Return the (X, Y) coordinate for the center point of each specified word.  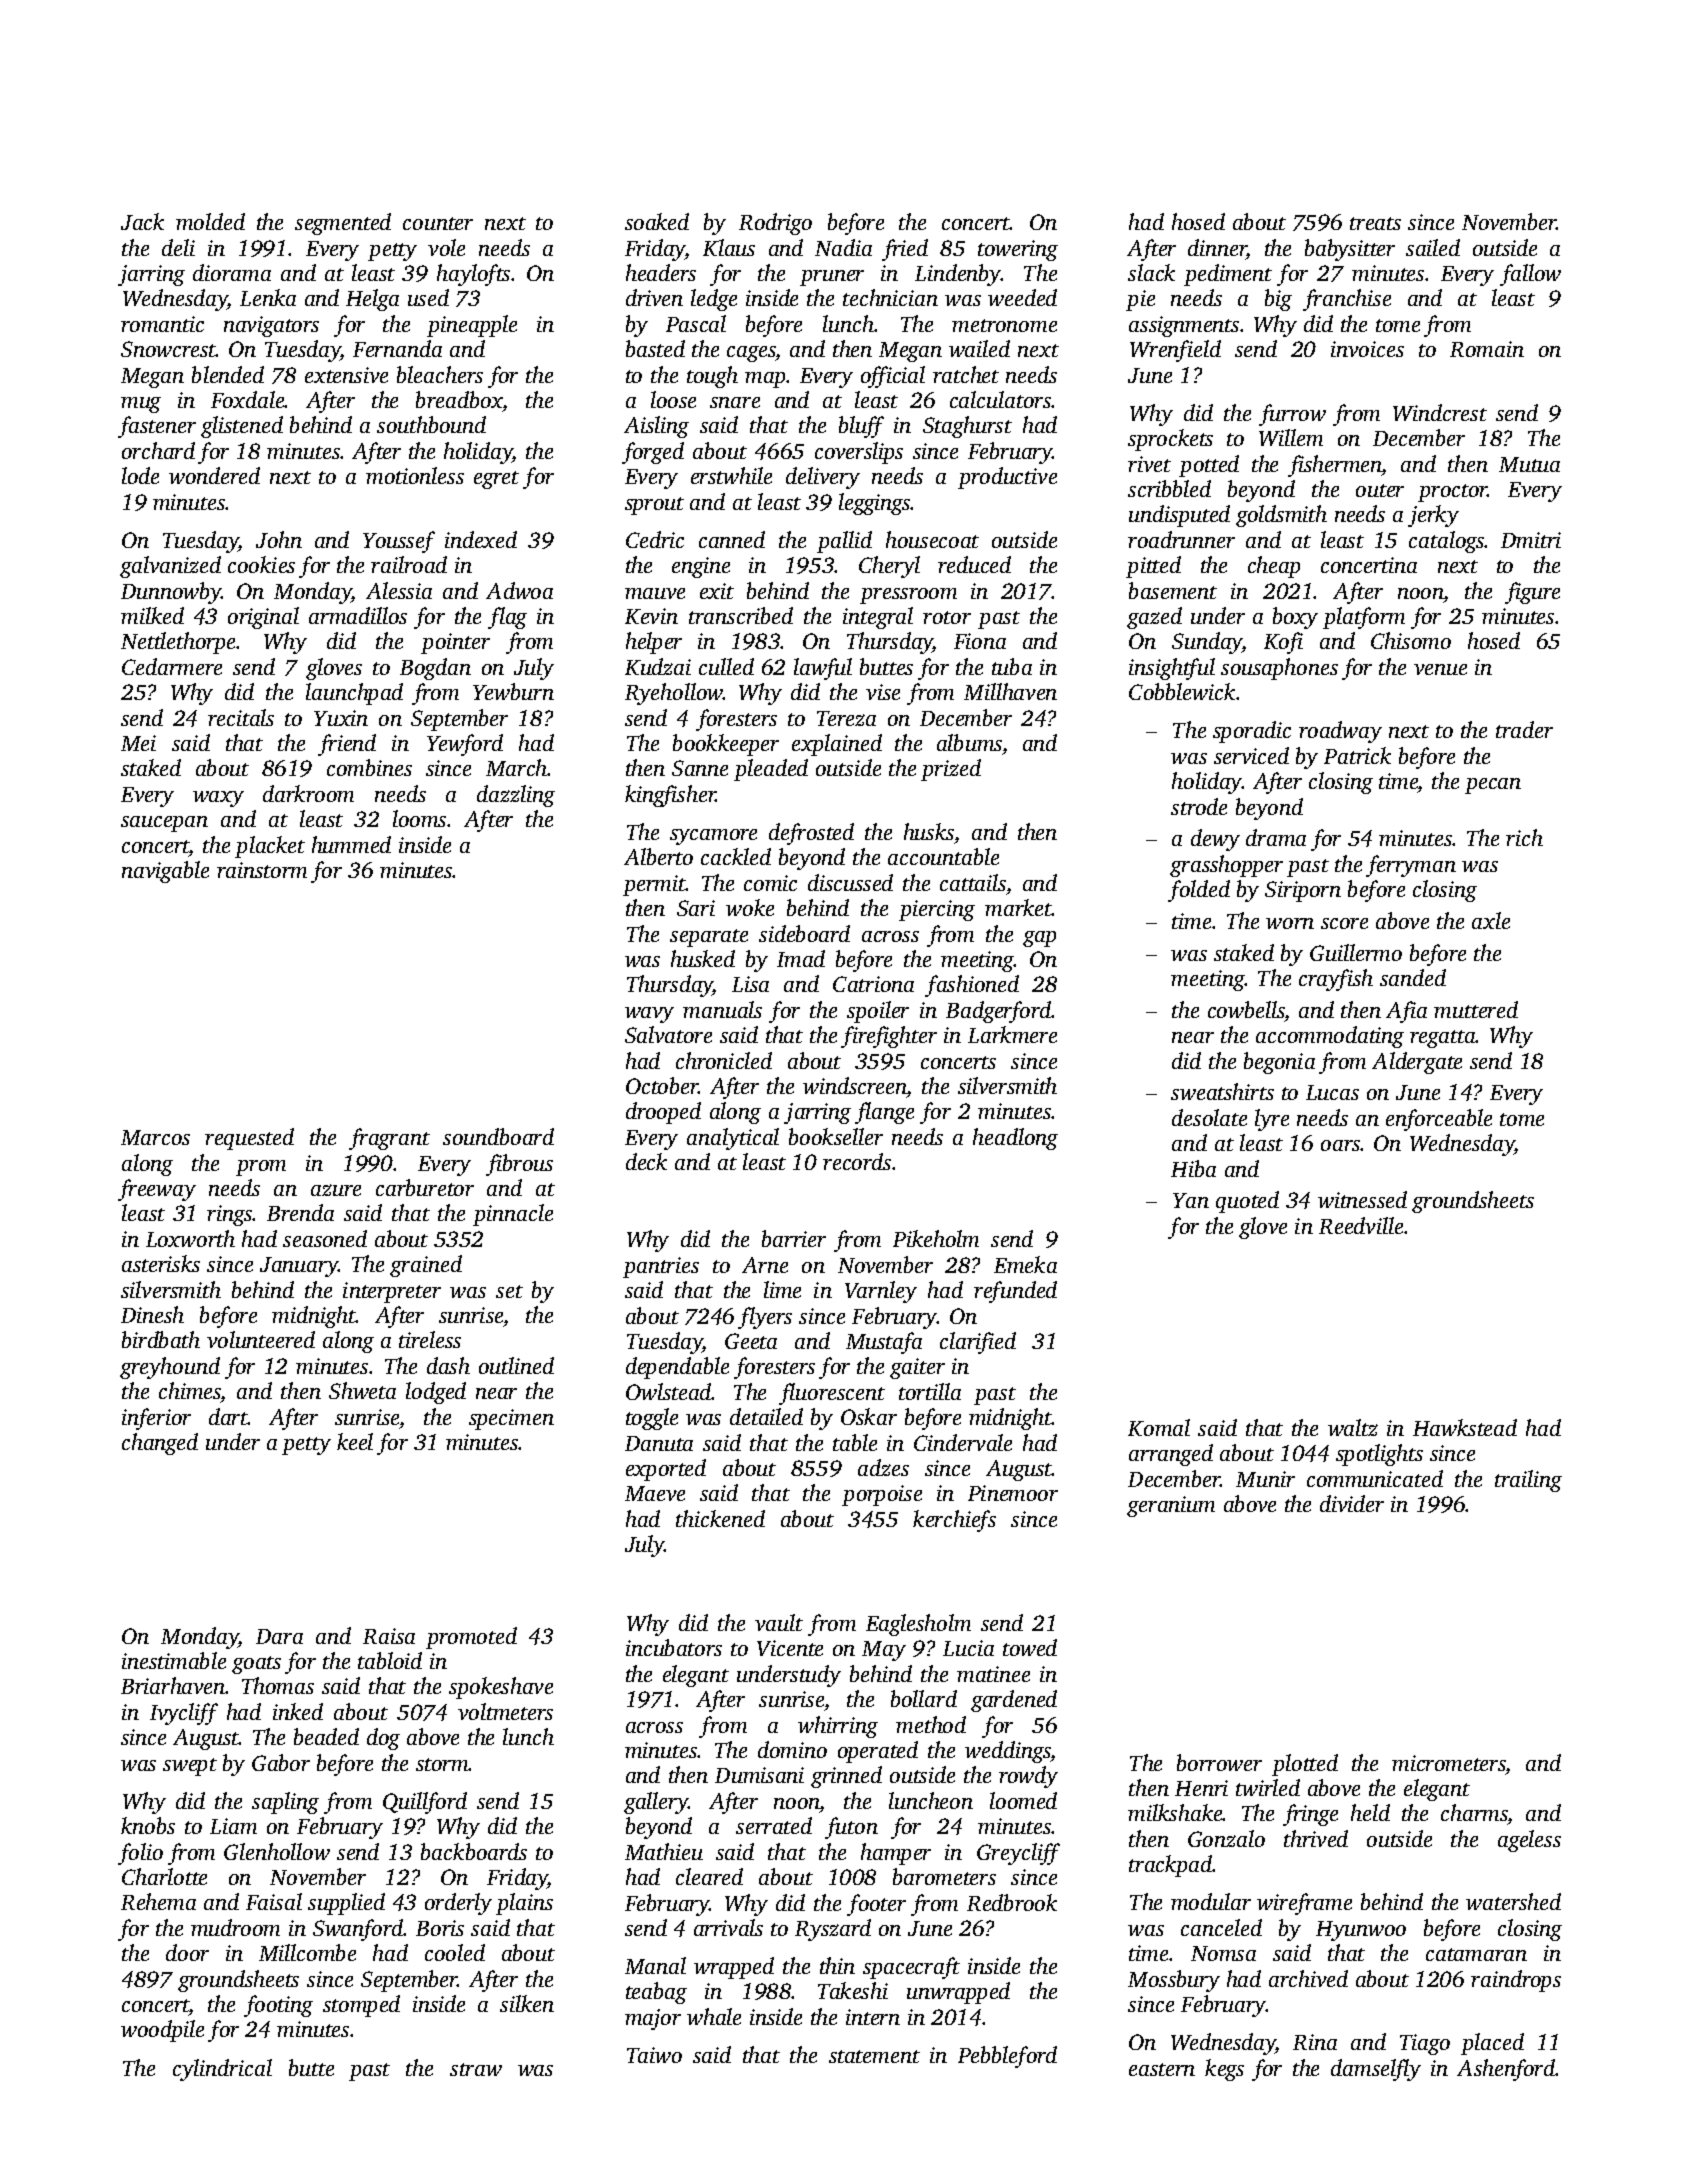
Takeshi (853, 1990)
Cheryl (889, 567)
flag (507, 618)
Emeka (1025, 1264)
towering (1018, 250)
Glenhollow (277, 1851)
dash (448, 1365)
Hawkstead (1465, 1427)
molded (210, 221)
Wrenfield (1175, 351)
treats (1375, 223)
